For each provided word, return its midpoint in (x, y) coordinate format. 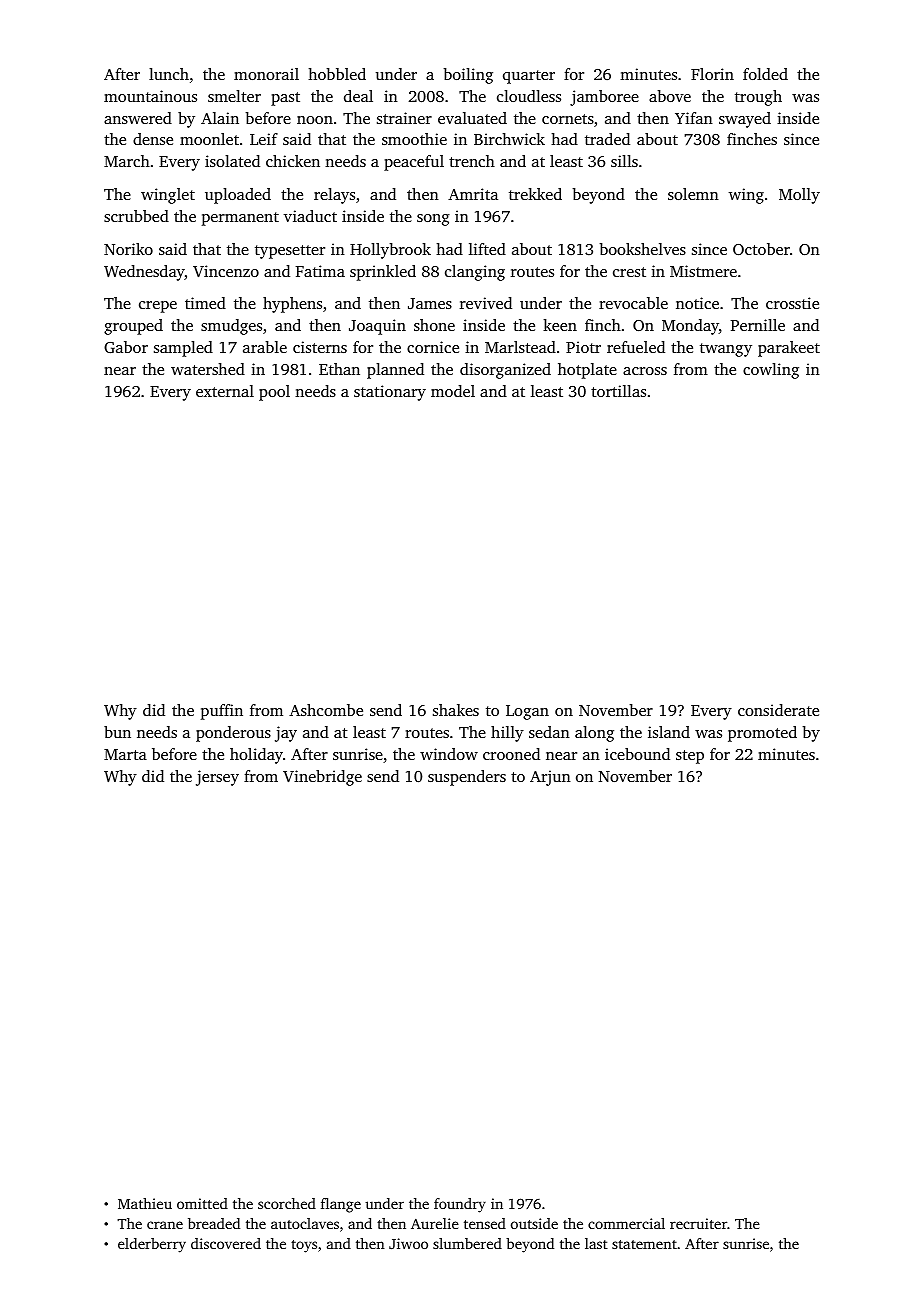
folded (765, 74)
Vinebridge (322, 778)
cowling (771, 371)
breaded (214, 1223)
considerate (778, 710)
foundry (460, 1205)
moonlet (209, 139)
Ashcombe (326, 710)
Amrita (473, 194)
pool (274, 393)
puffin (222, 712)
